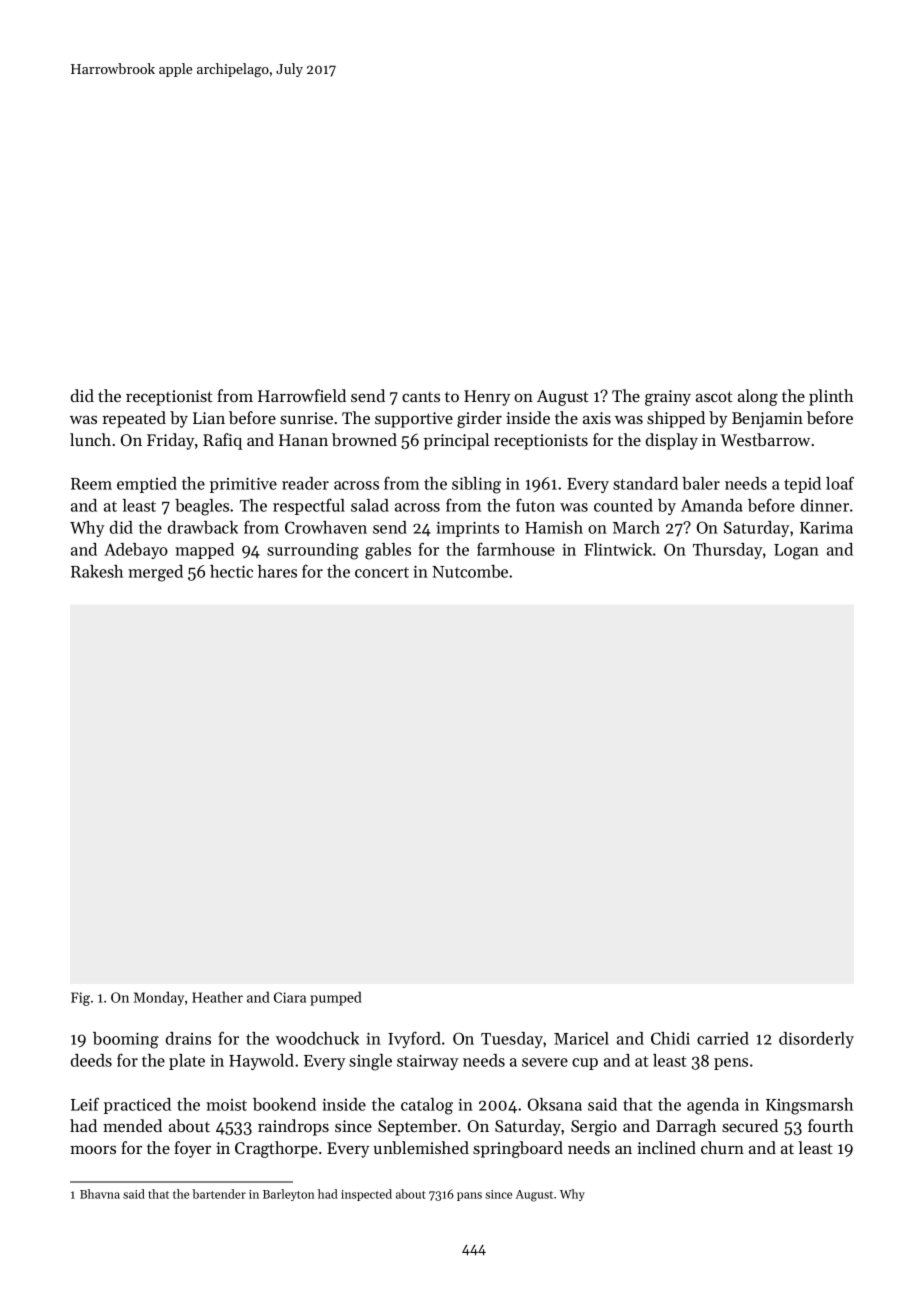 Image resolution: width=924 pixels, height=1308 pixels. I want to click on severe, so click(545, 1062).
